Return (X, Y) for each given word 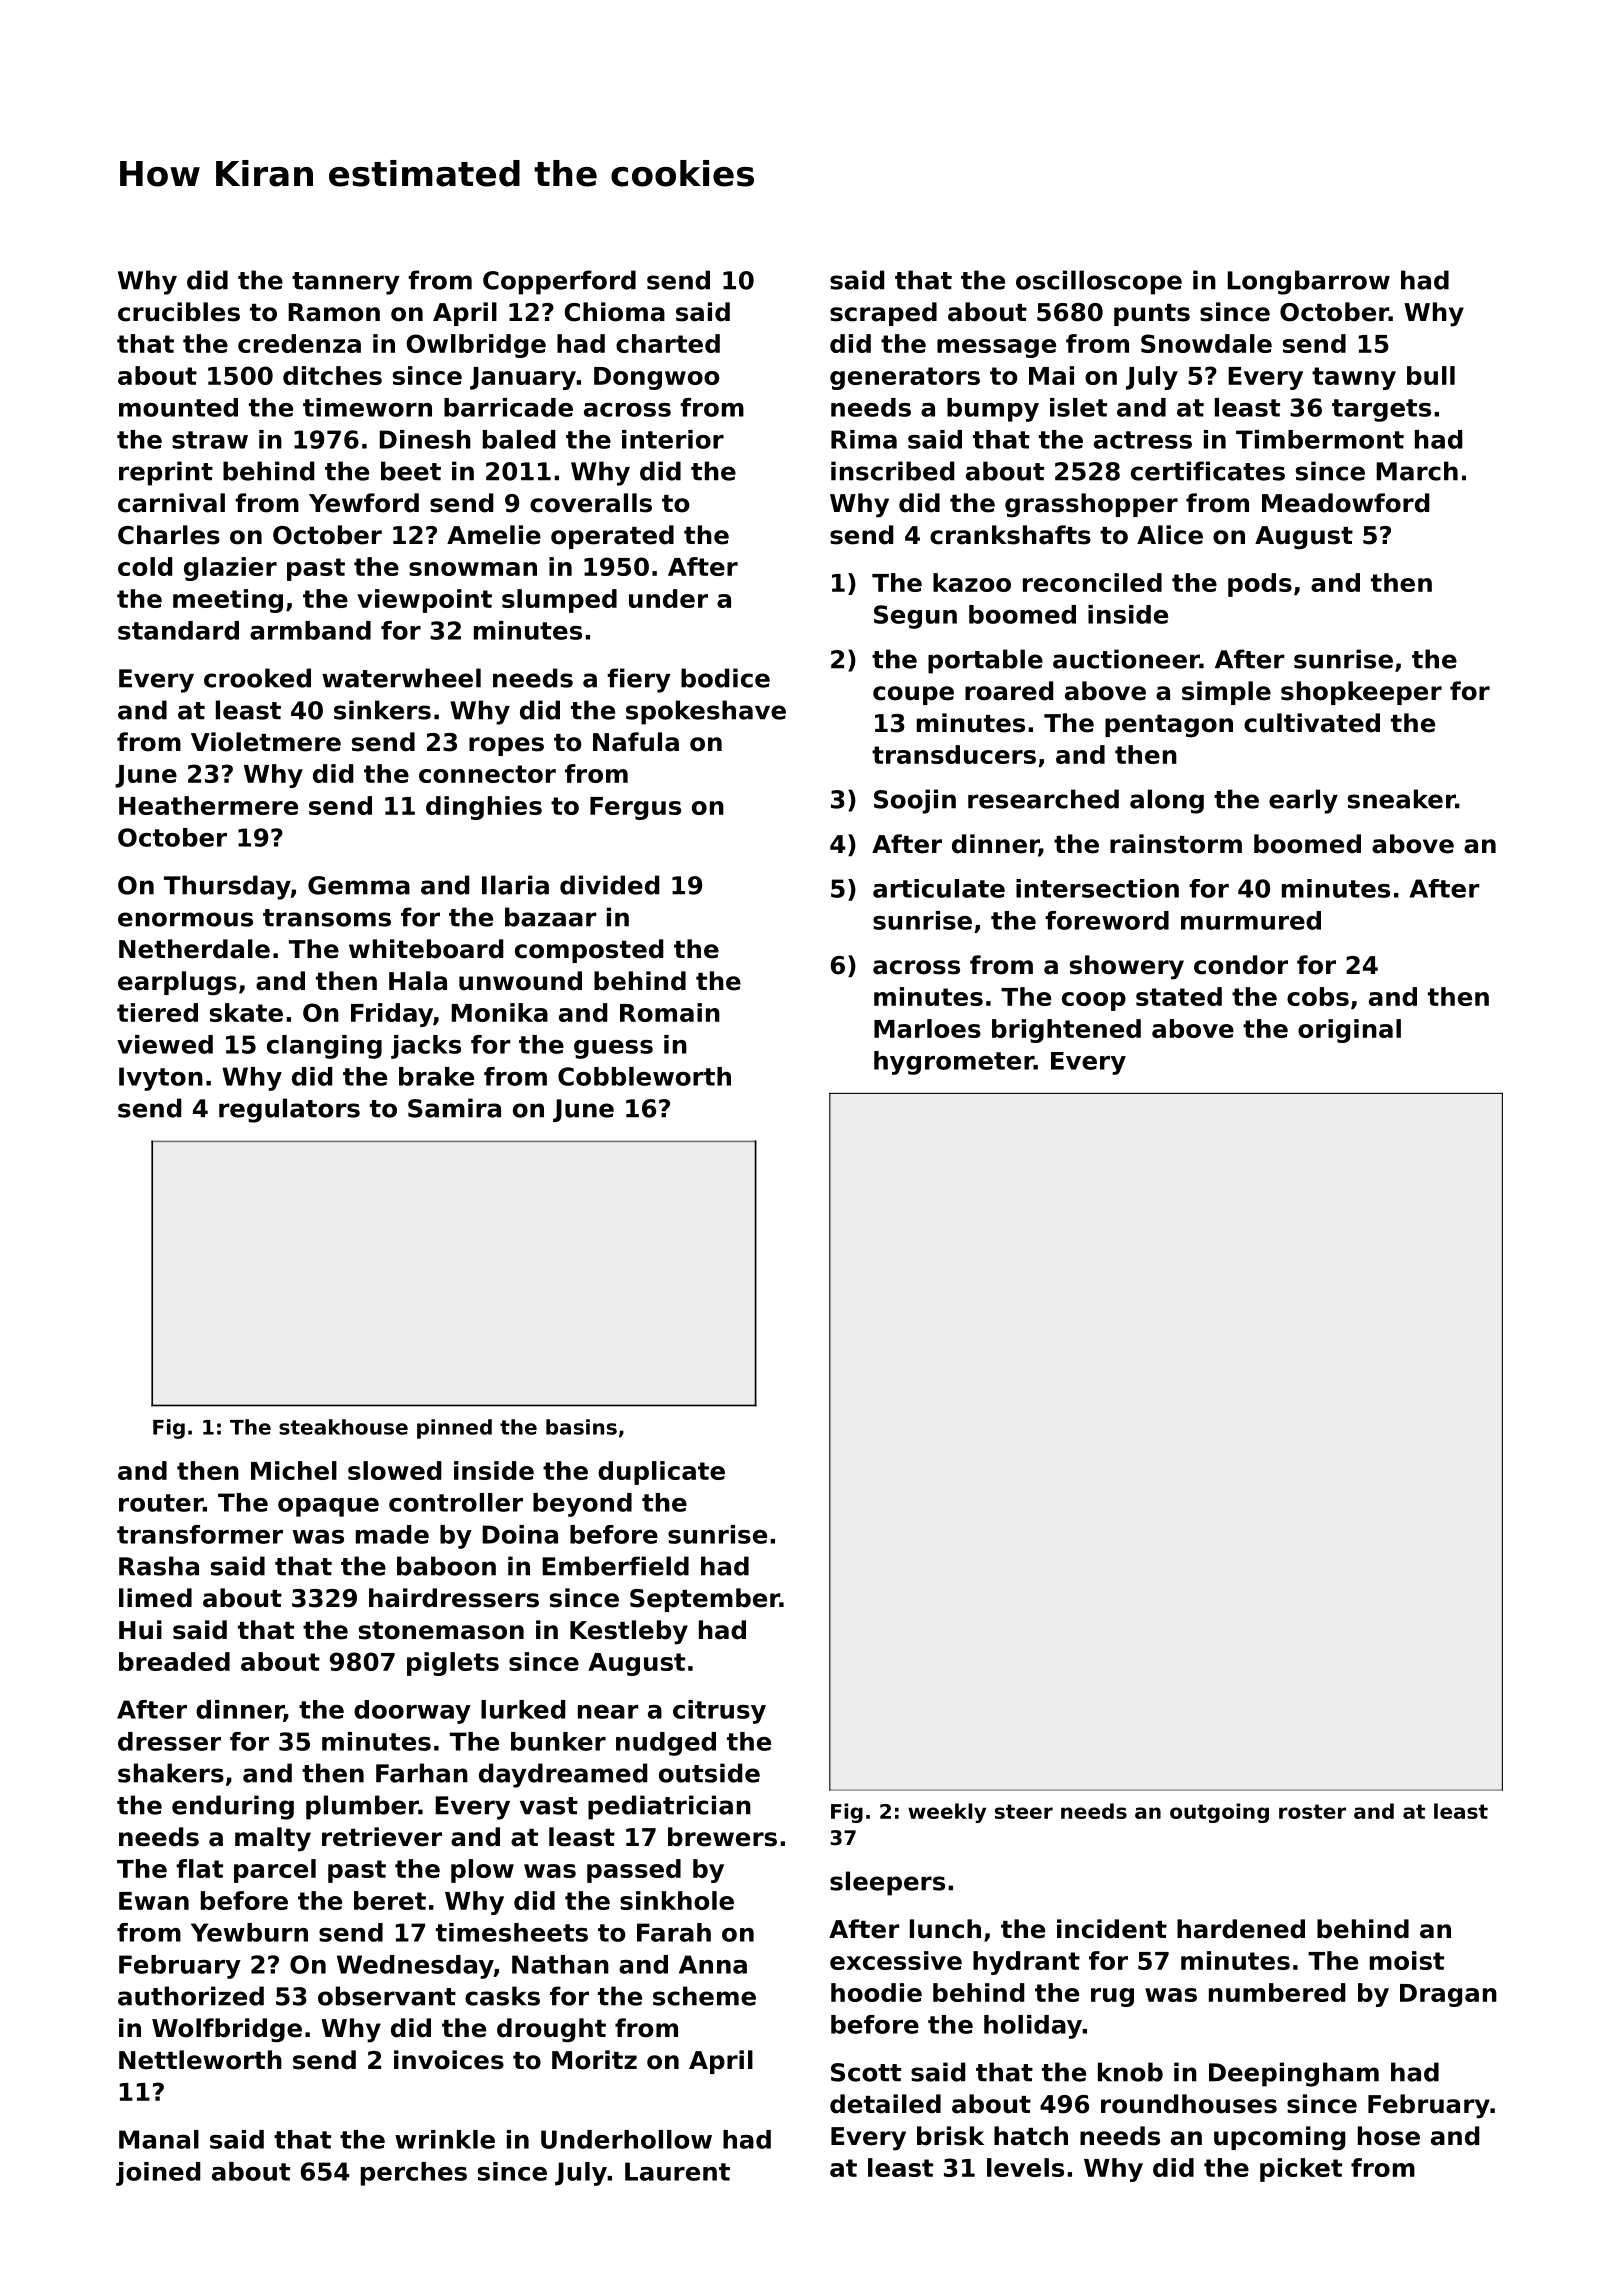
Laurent (677, 2171)
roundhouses (1189, 2104)
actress (1143, 440)
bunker (558, 1741)
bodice (725, 678)
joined (158, 2174)
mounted (178, 407)
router (161, 1503)
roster (1312, 1811)
